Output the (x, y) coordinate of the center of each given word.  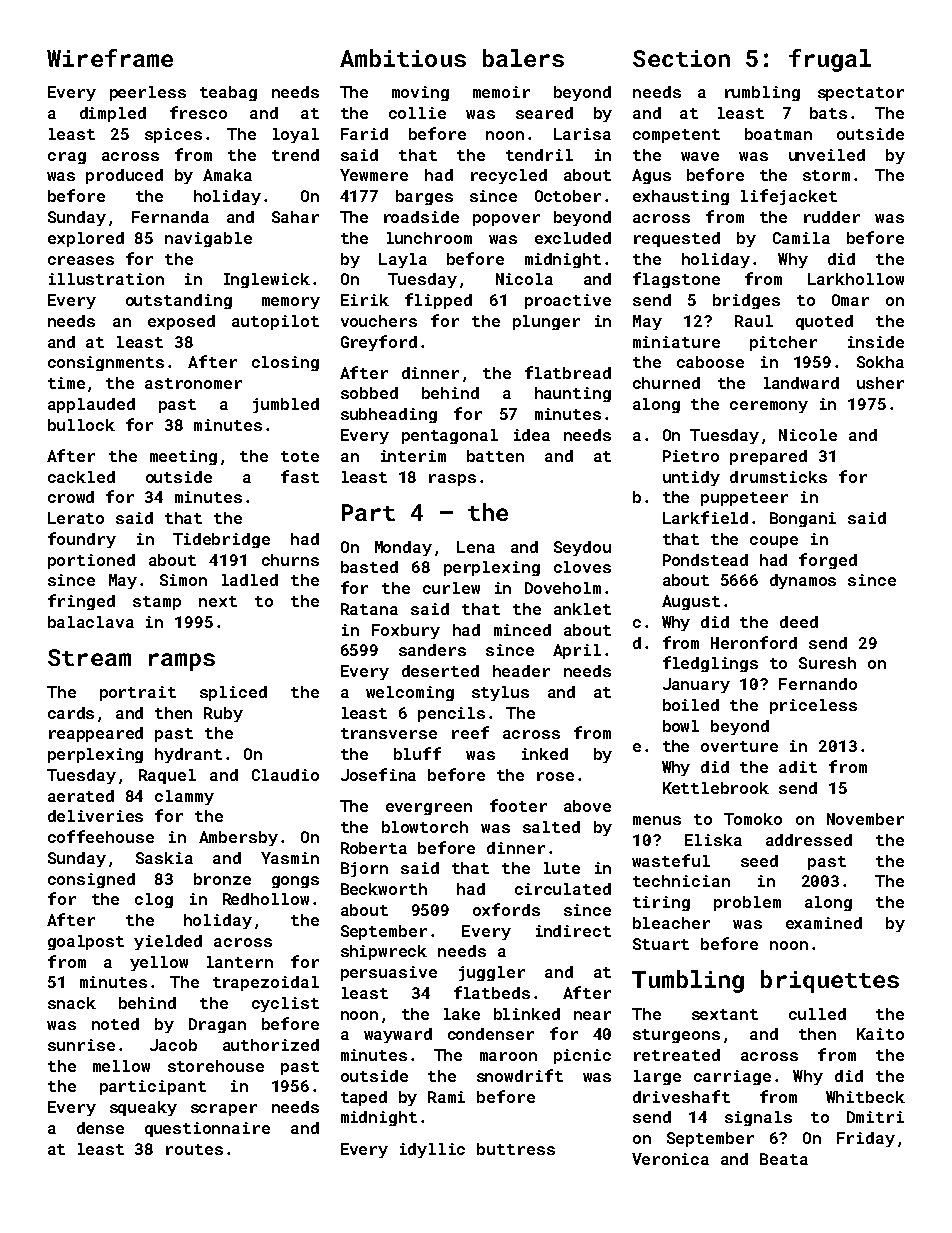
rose (555, 776)
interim (413, 456)
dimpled (113, 114)
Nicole (808, 435)
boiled (691, 705)
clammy (184, 797)
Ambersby (238, 838)
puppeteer (744, 499)
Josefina (378, 774)
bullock (81, 425)
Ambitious (403, 58)
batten (495, 456)
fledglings (710, 664)
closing (285, 363)
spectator (861, 94)
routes (194, 1149)
